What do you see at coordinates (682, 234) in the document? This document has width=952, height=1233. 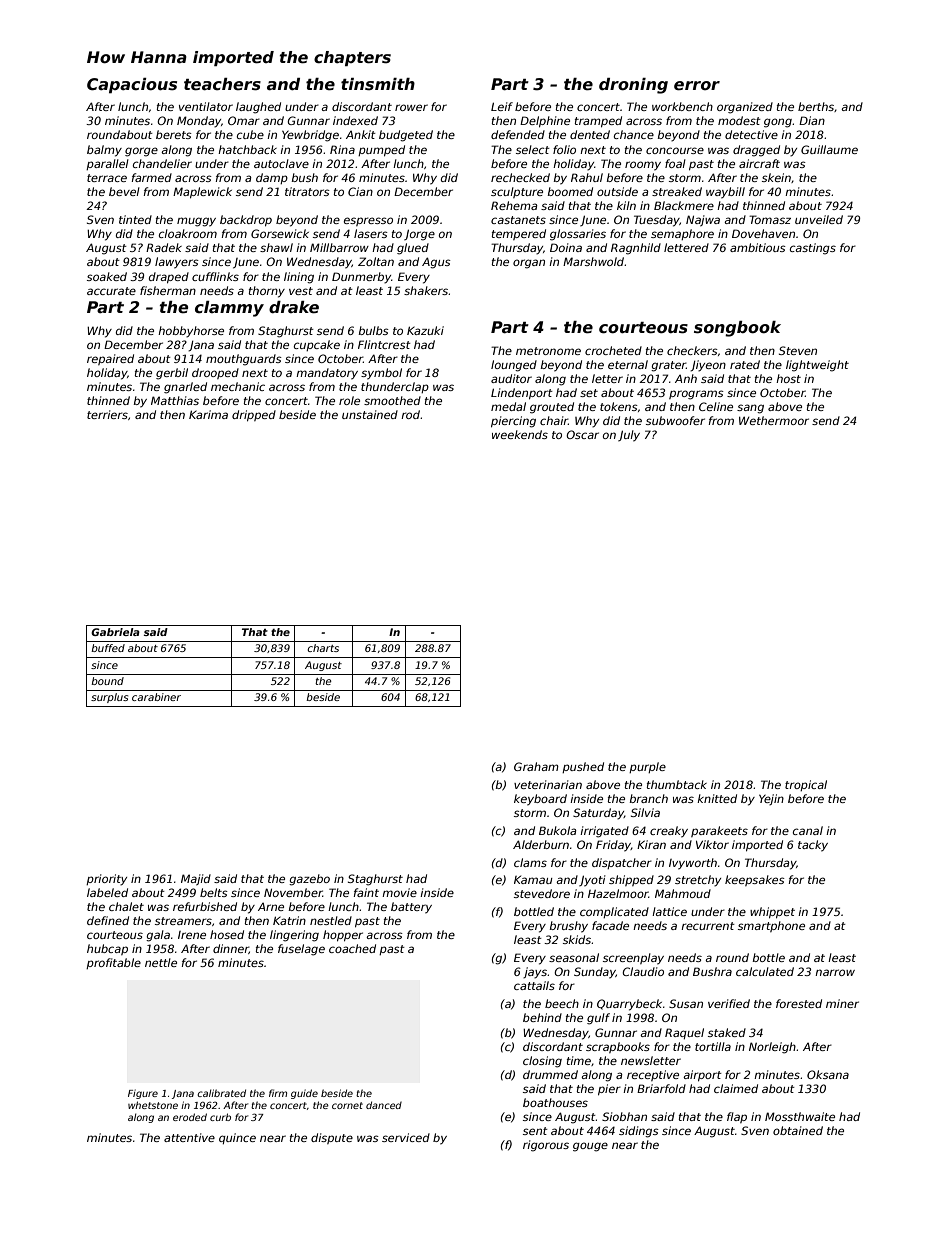 I see `semaphore` at bounding box center [682, 234].
